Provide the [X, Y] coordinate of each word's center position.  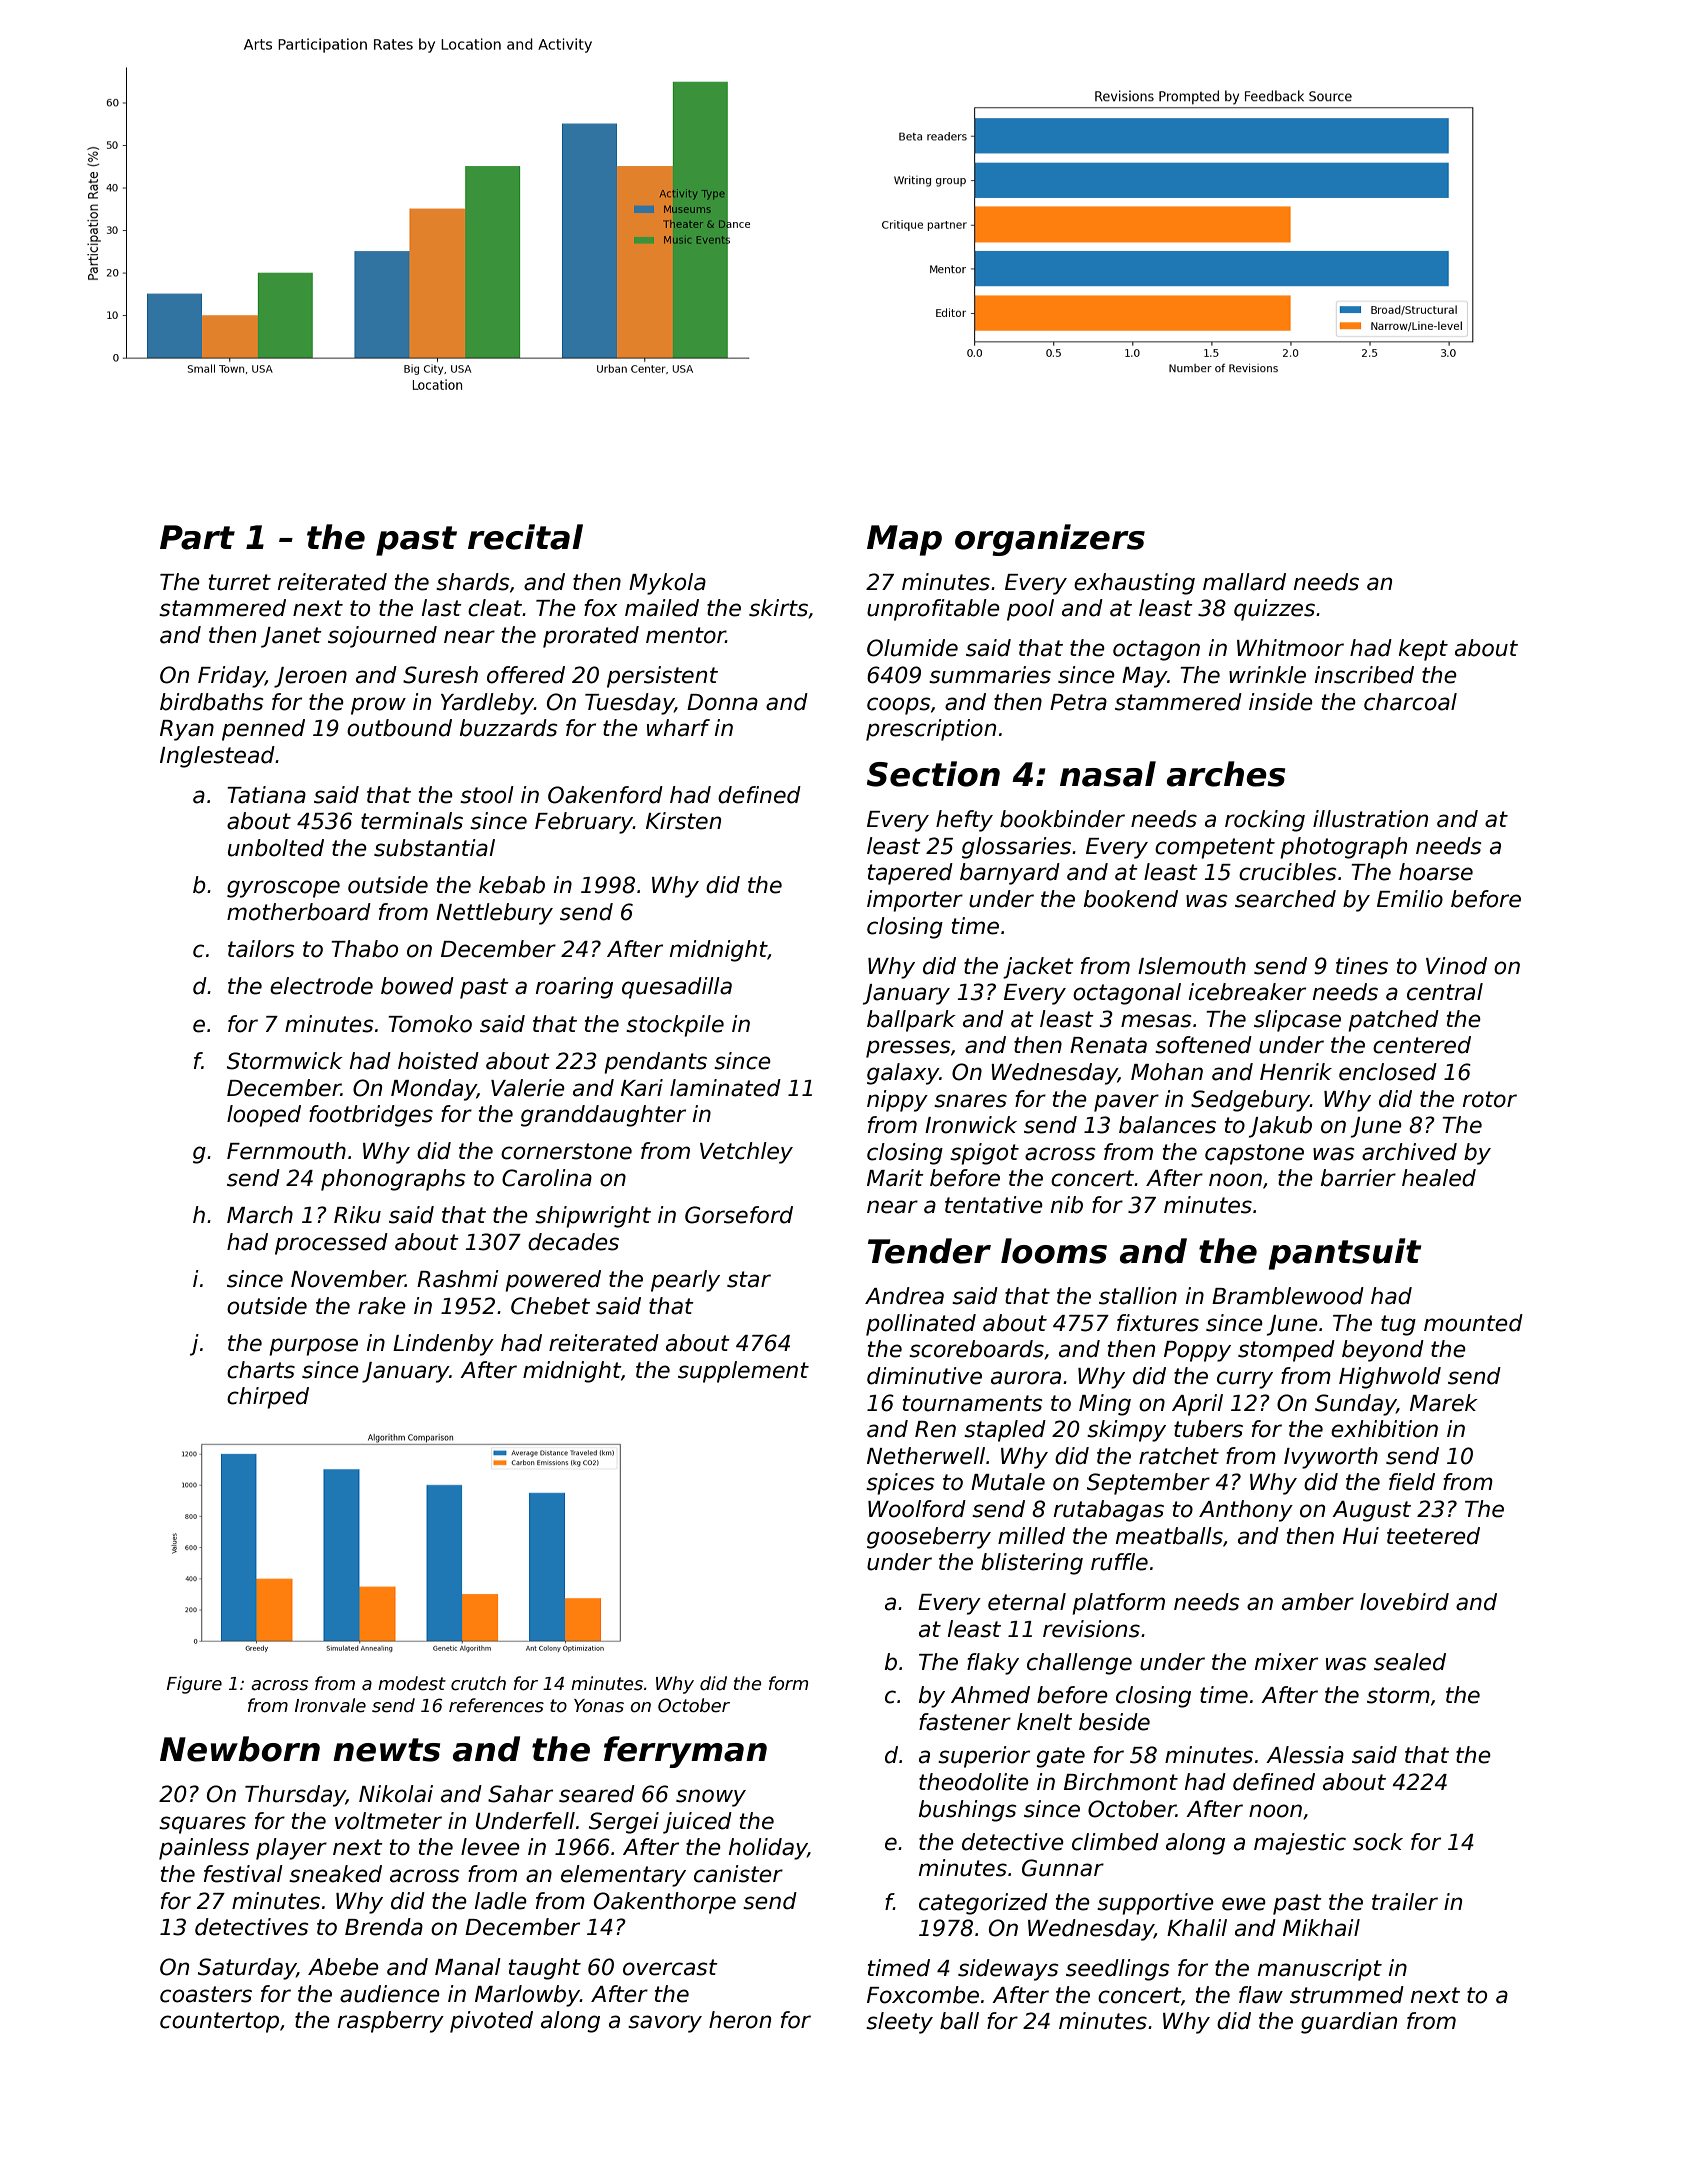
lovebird [1404, 1602]
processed [331, 1244]
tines [1362, 966]
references [496, 1705]
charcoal [1410, 702]
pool [1030, 610]
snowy [711, 1798]
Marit [895, 1178]
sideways [1008, 1970]
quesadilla [677, 988]
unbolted [276, 848]
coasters [206, 1994]
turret [240, 582]
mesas [1156, 1021]
